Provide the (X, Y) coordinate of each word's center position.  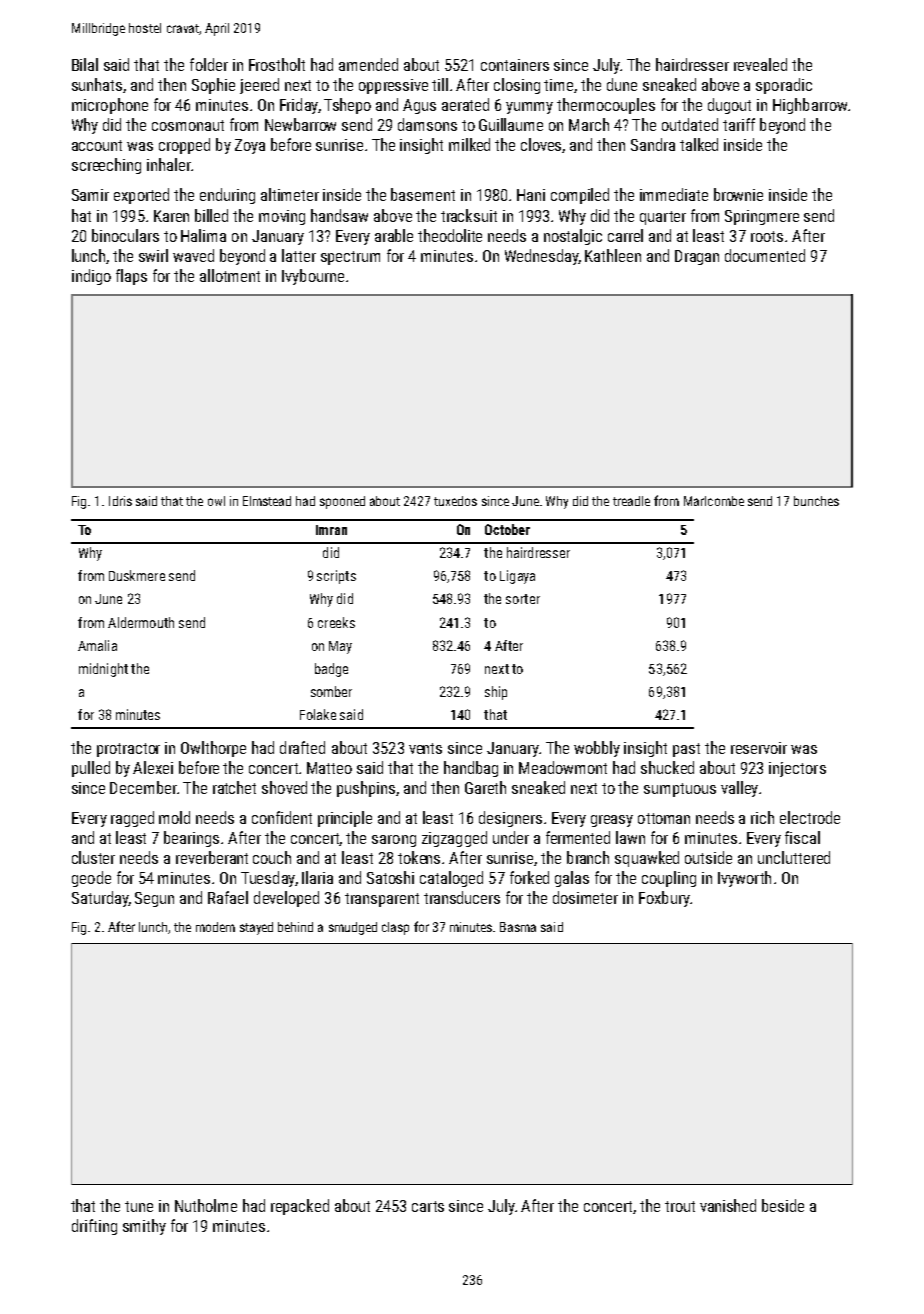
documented (765, 255)
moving (282, 217)
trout (680, 1206)
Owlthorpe (213, 749)
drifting (94, 1227)
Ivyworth (744, 879)
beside (783, 1205)
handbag (471, 769)
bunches (816, 501)
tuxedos (455, 501)
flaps (131, 277)
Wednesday (541, 257)
